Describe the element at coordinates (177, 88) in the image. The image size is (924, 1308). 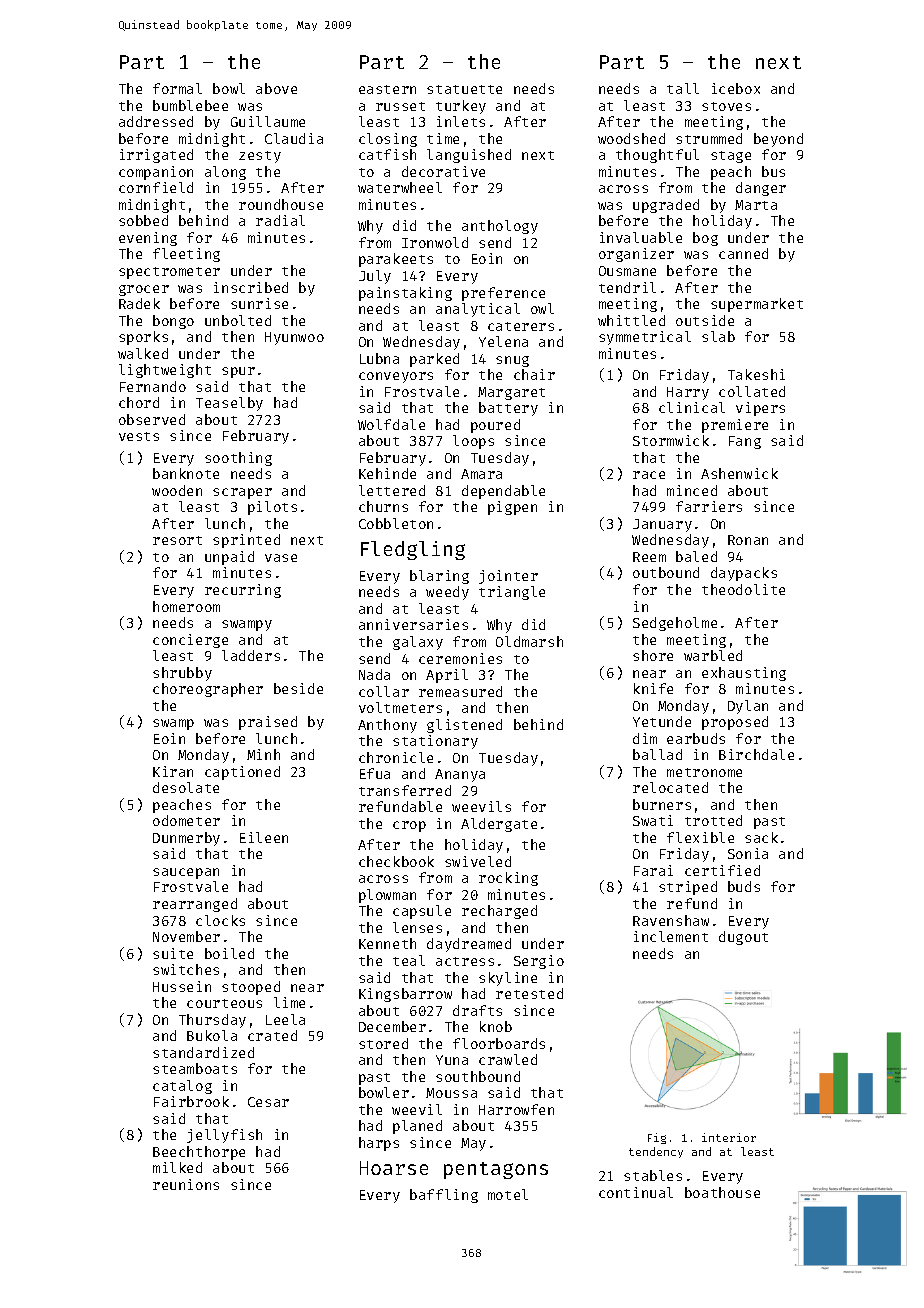
I see `formal` at that location.
